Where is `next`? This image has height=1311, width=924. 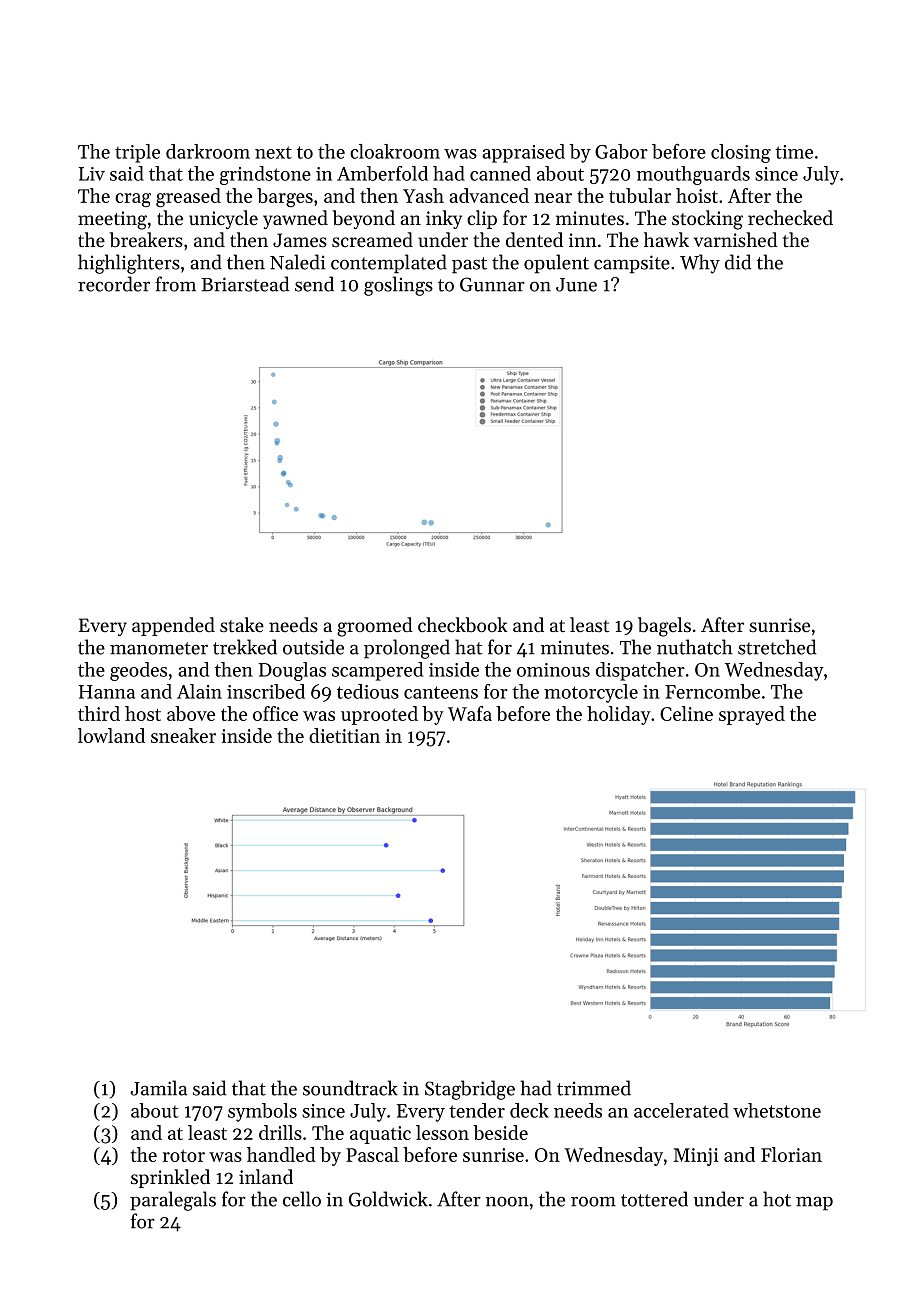 next is located at coordinates (273, 152).
